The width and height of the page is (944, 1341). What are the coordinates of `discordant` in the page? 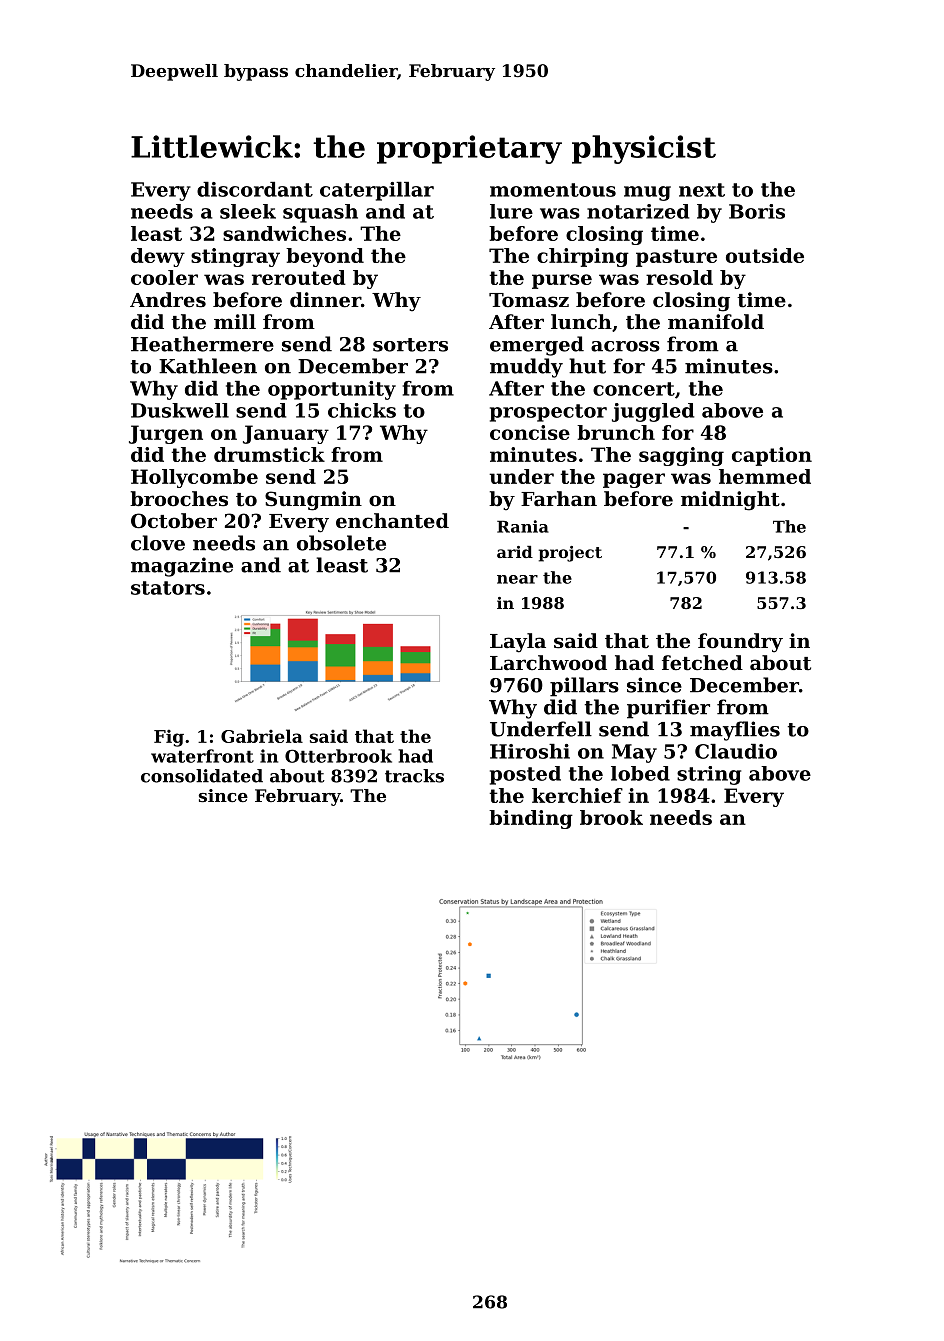 It's located at (255, 189).
